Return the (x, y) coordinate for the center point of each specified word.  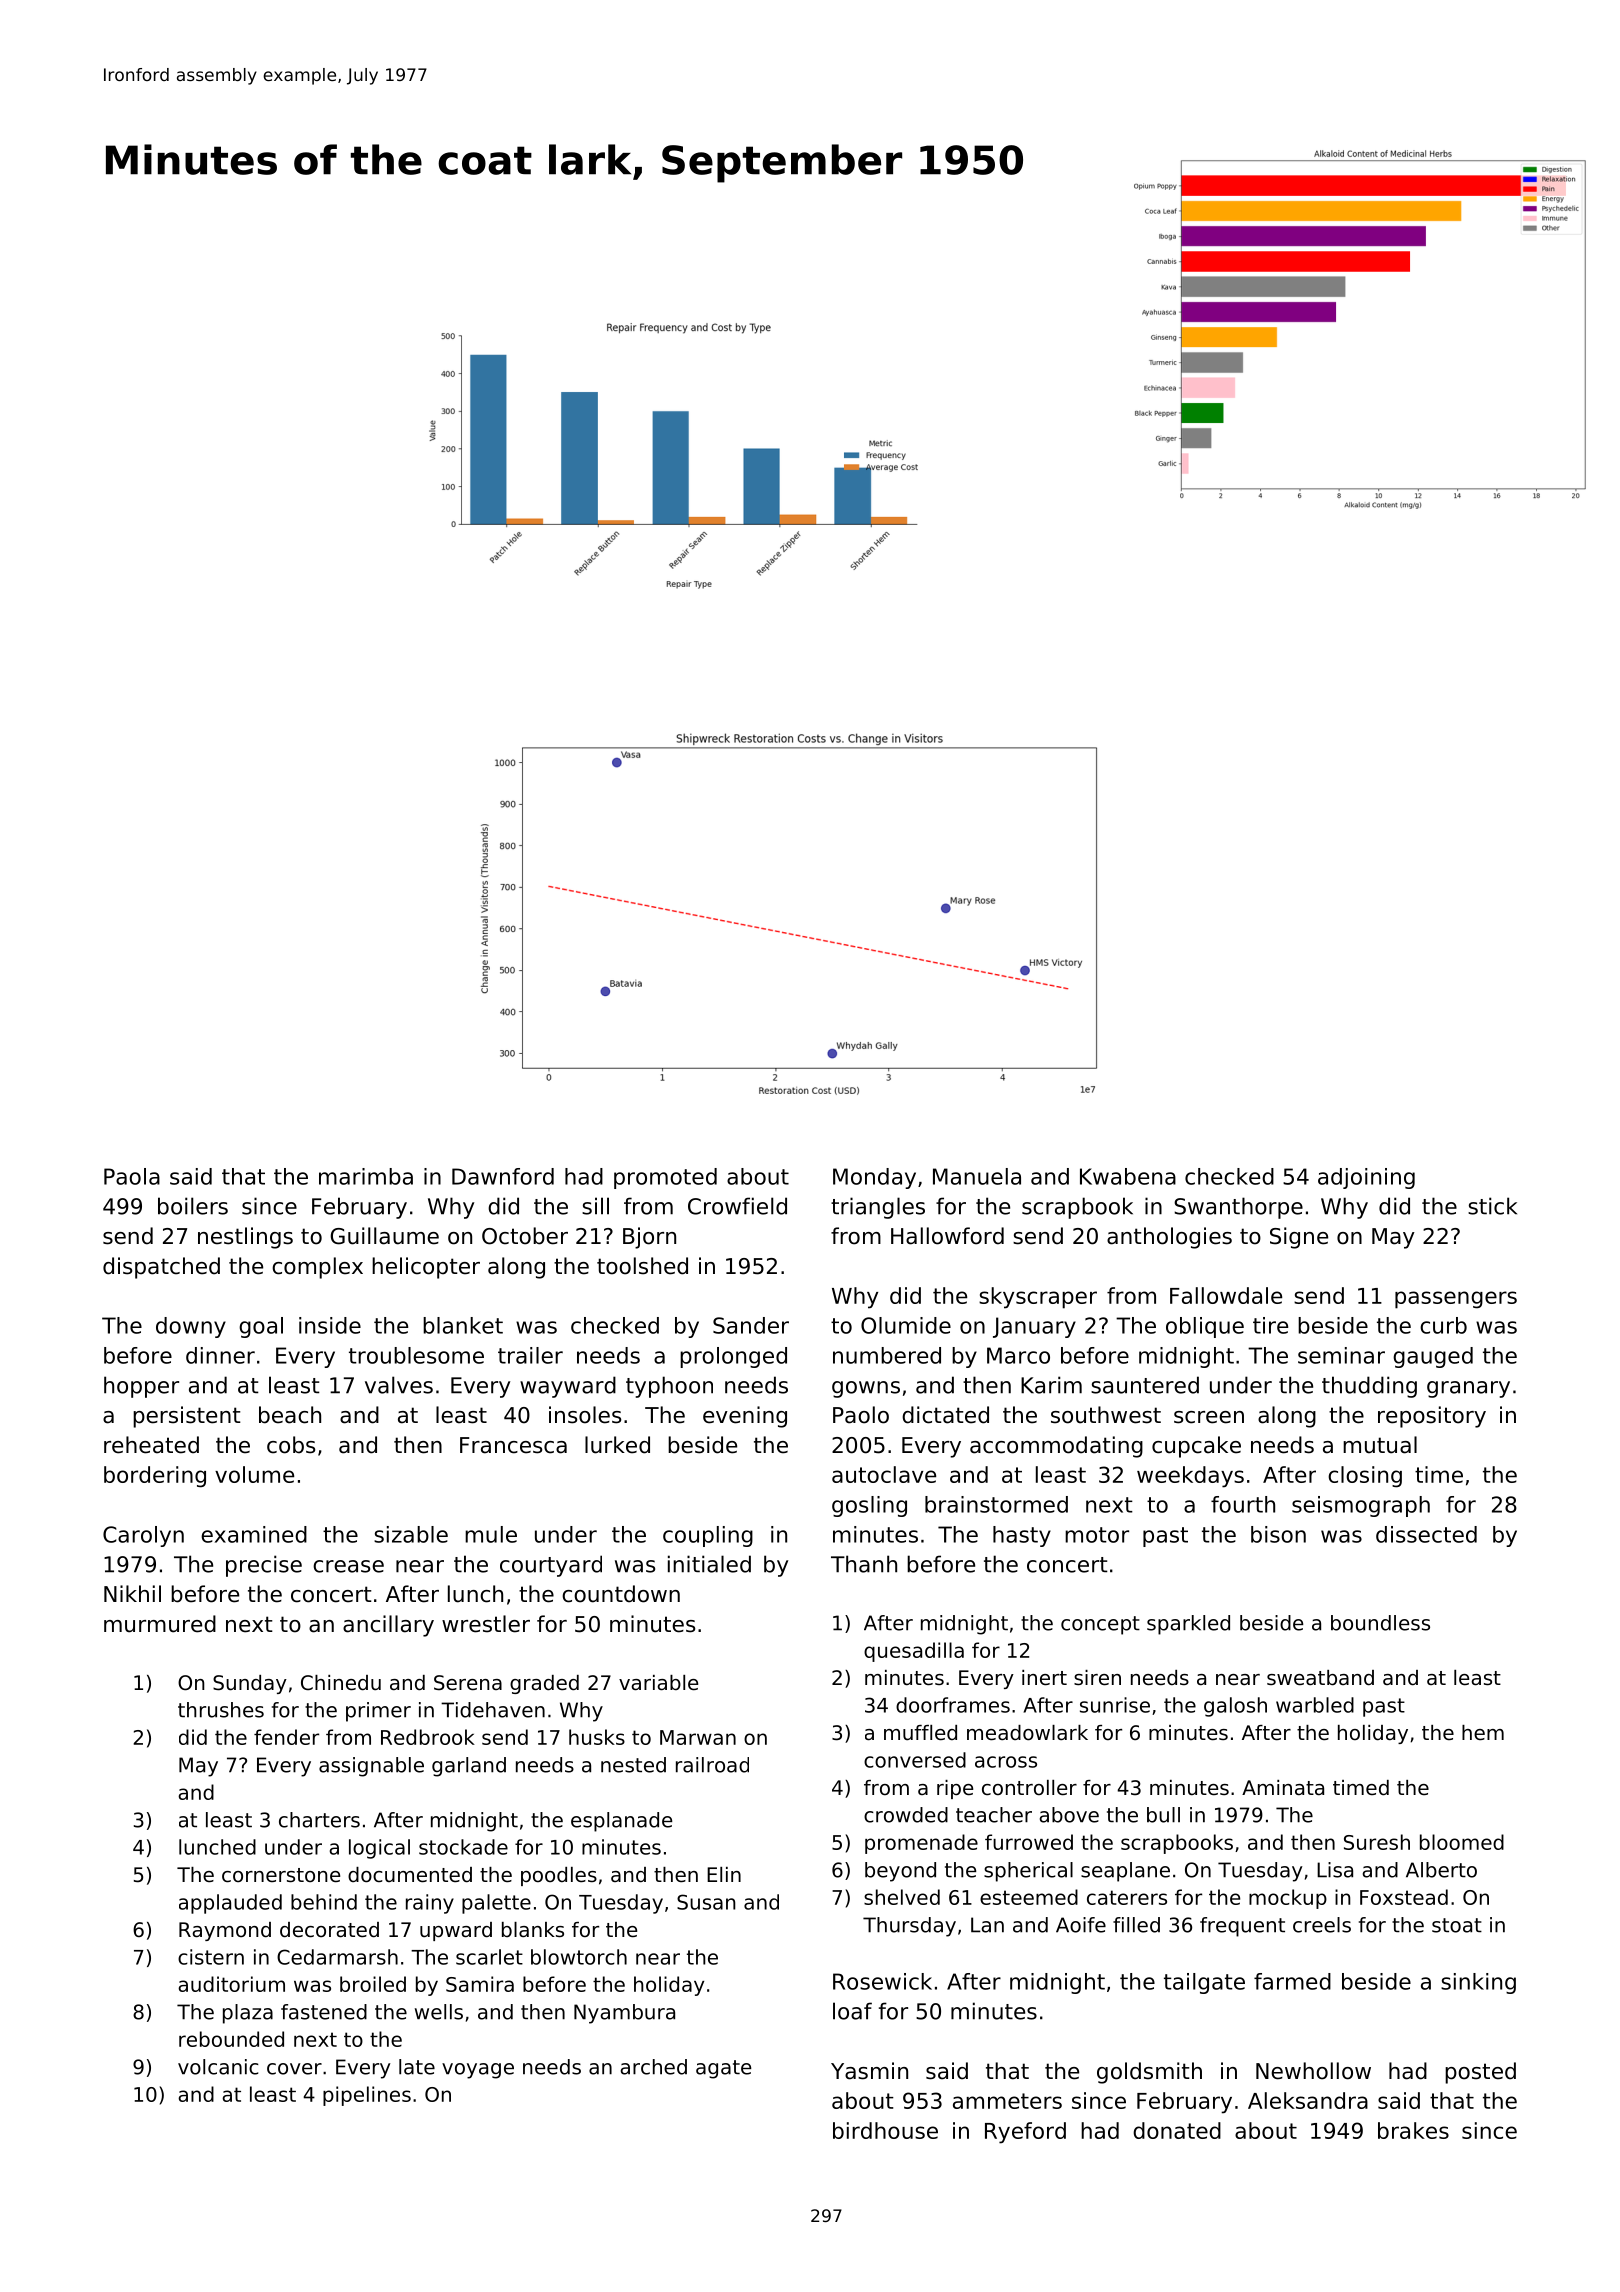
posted (1480, 2073)
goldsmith (1149, 2073)
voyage (478, 2071)
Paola (132, 1176)
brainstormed (996, 1504)
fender (286, 1737)
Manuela (977, 1176)
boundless (1380, 1623)
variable (658, 1683)
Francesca (513, 1445)
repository (1432, 1417)
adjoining (1366, 1178)
